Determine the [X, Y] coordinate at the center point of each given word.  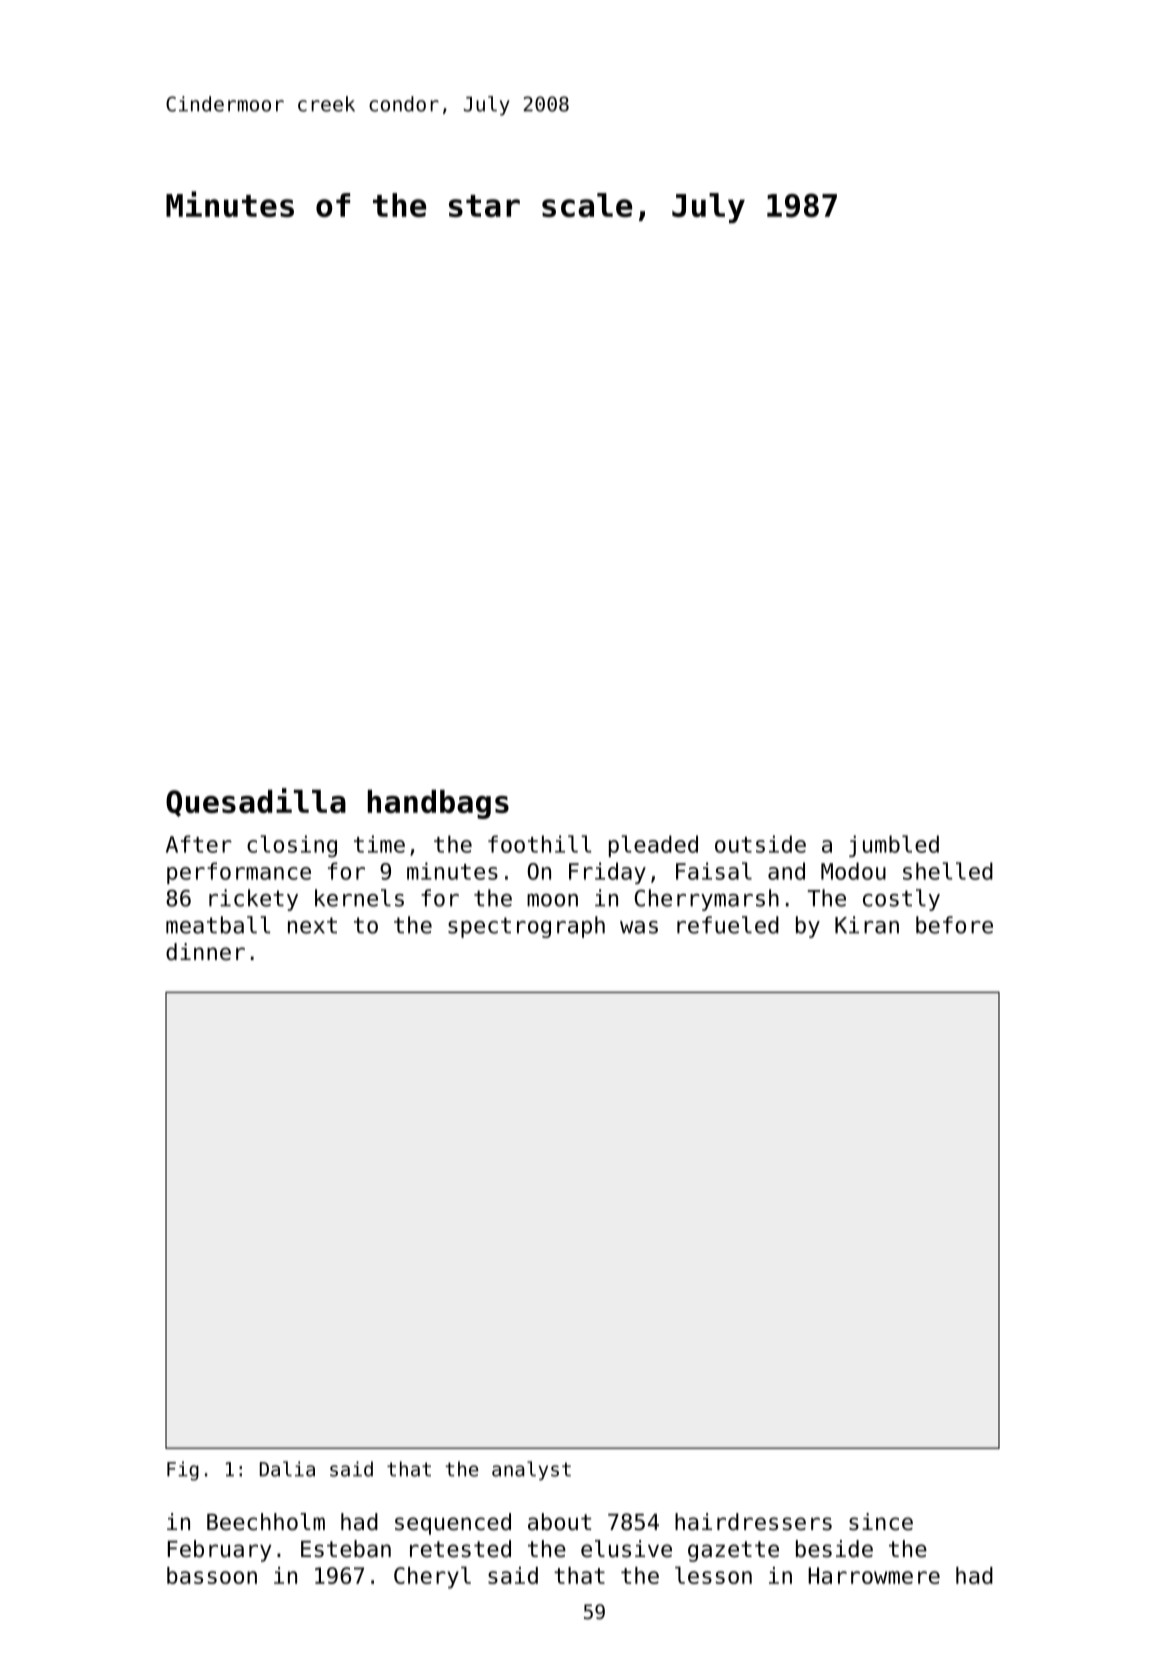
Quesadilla [256, 802]
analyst [531, 1471]
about [559, 1522]
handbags [438, 804]
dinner [205, 952]
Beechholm [266, 1522]
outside [760, 844]
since [881, 1522]
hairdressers [753, 1522]
